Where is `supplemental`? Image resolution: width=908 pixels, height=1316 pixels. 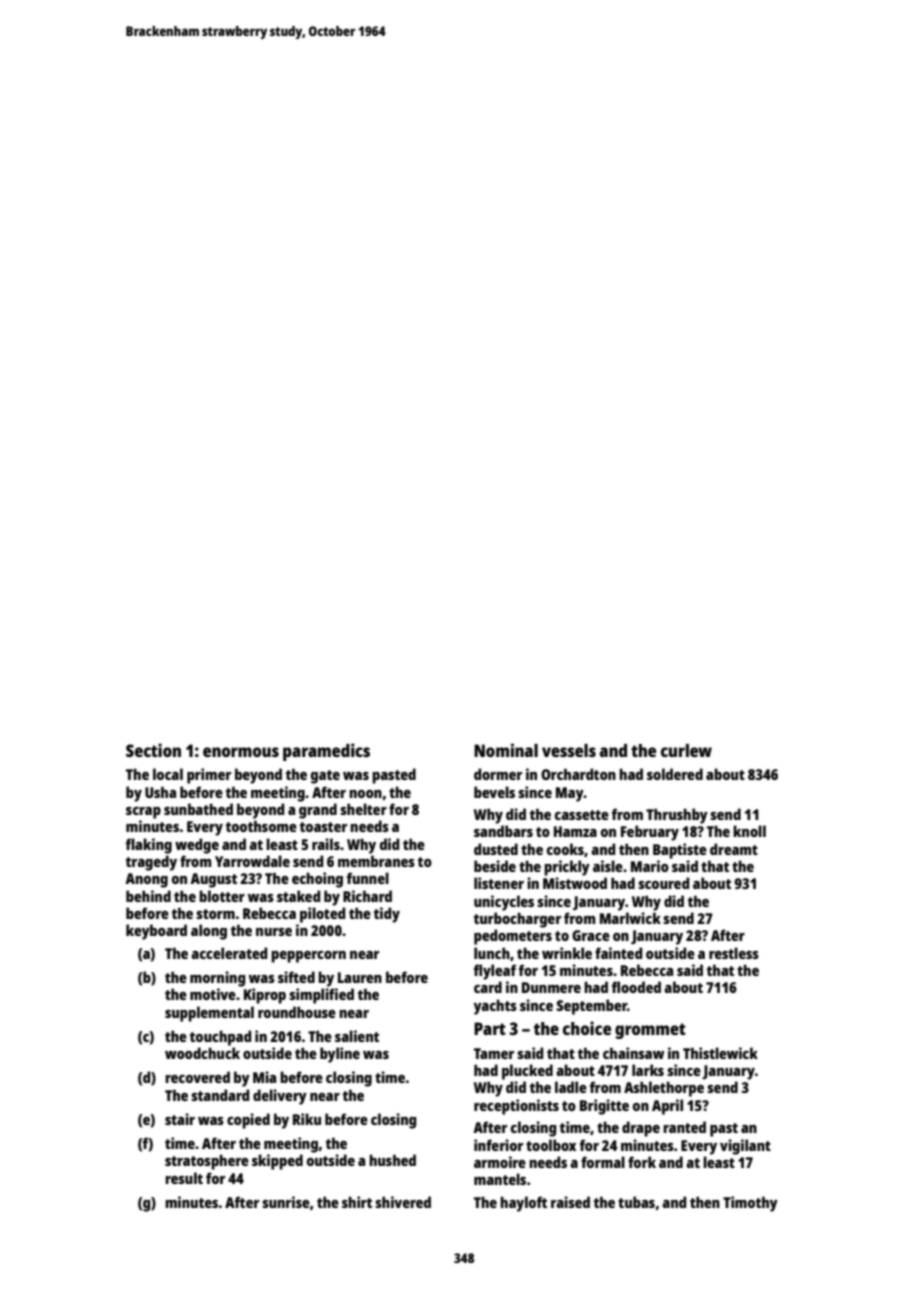 supplemental is located at coordinates (209, 1014).
